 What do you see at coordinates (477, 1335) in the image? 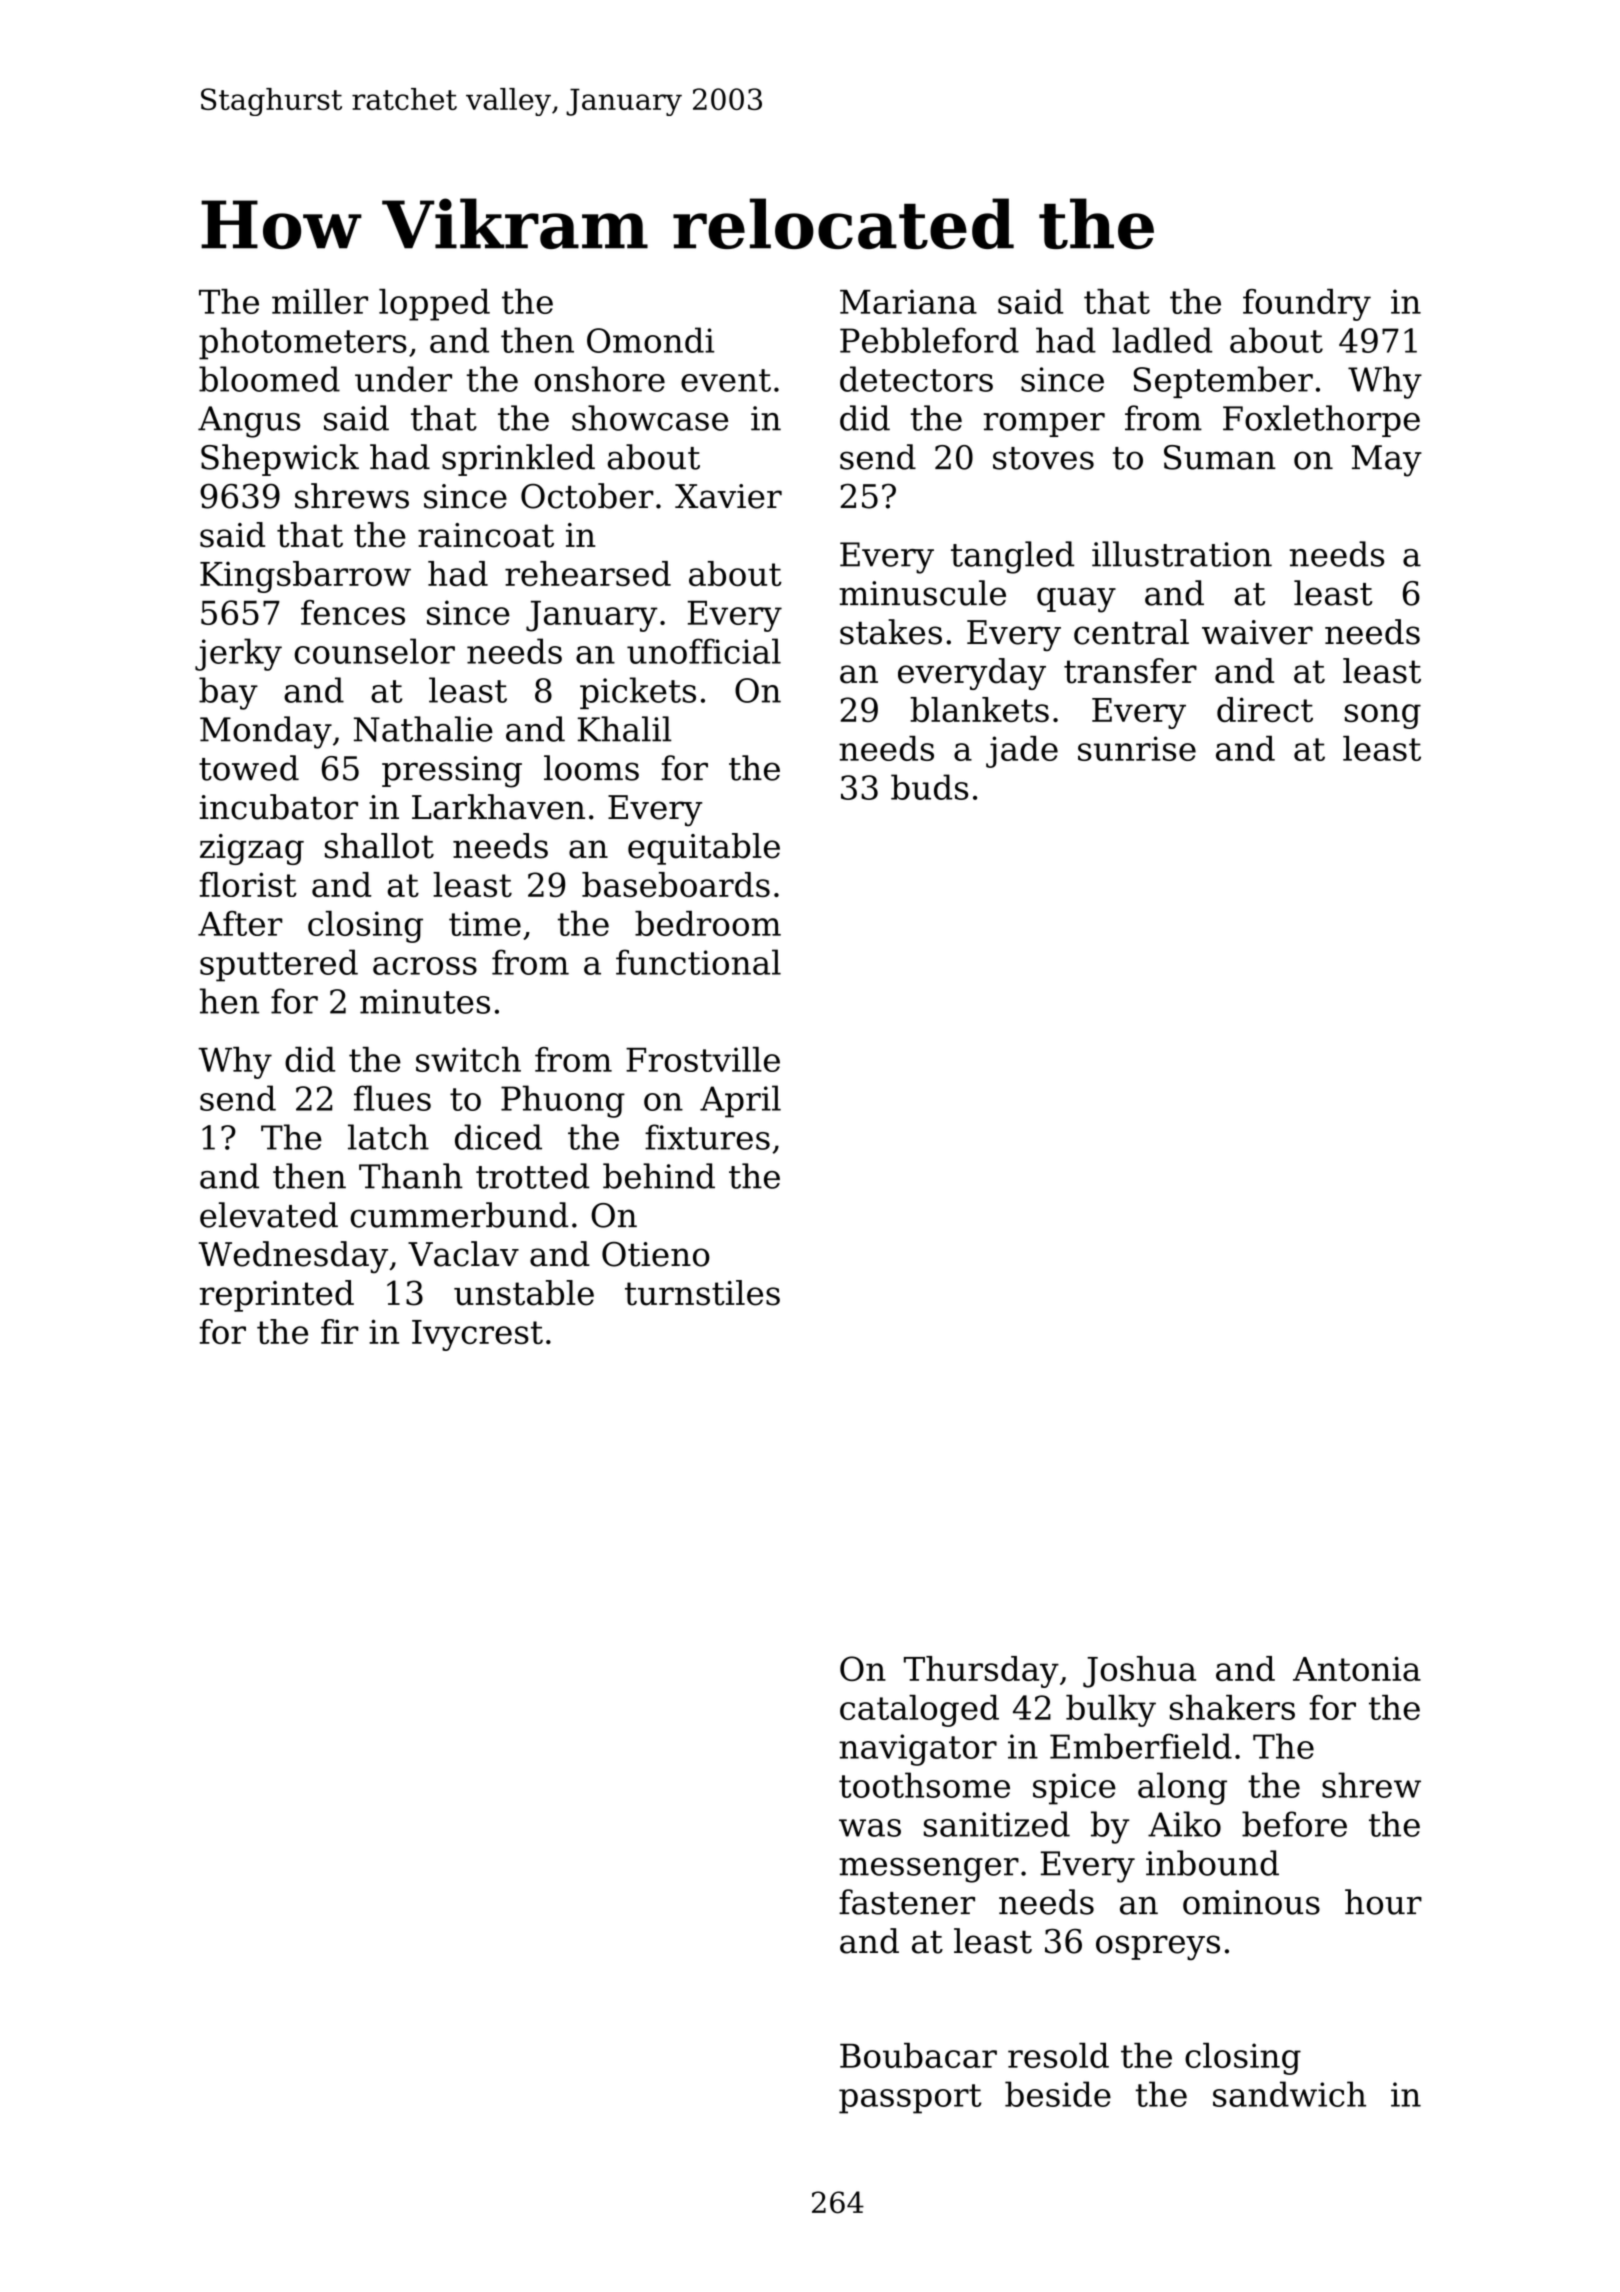
I see `Ivycrest` at bounding box center [477, 1335].
